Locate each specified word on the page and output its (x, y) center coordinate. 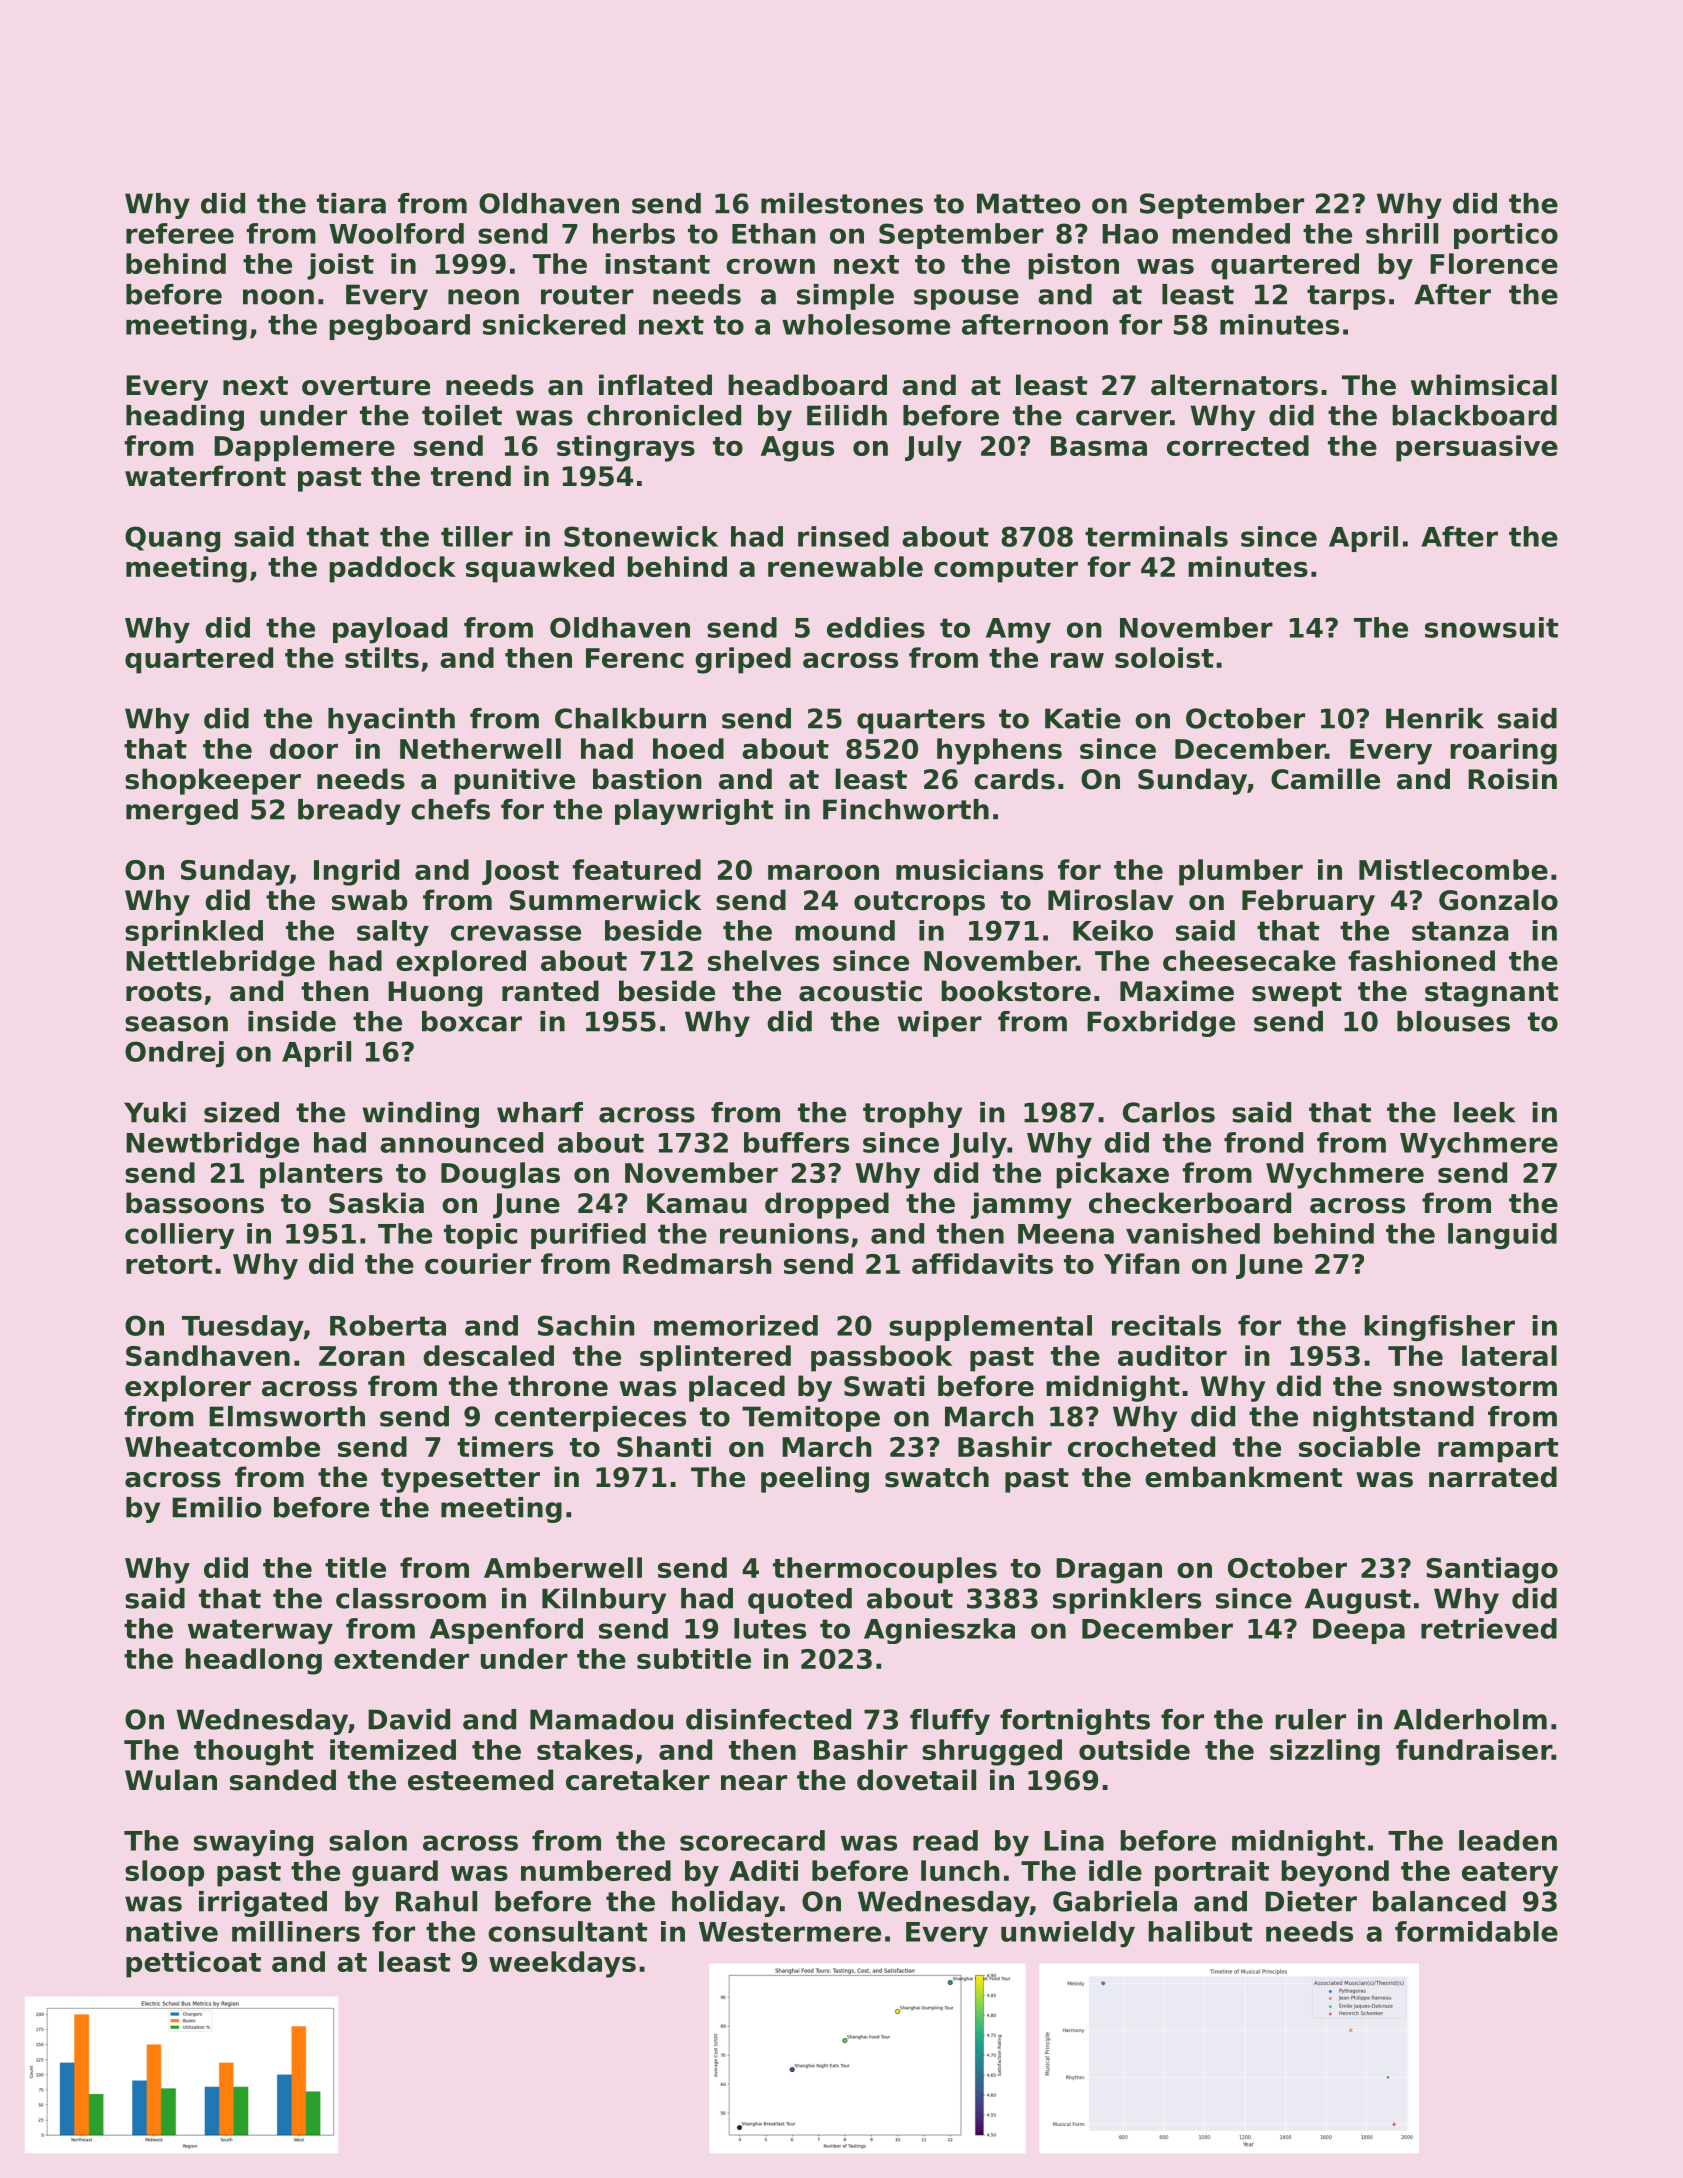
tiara (351, 203)
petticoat (193, 1964)
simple (845, 297)
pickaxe (1113, 1175)
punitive (515, 781)
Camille (1325, 779)
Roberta (388, 1325)
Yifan (1141, 1263)
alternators (1234, 385)
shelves (763, 960)
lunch (960, 1870)
